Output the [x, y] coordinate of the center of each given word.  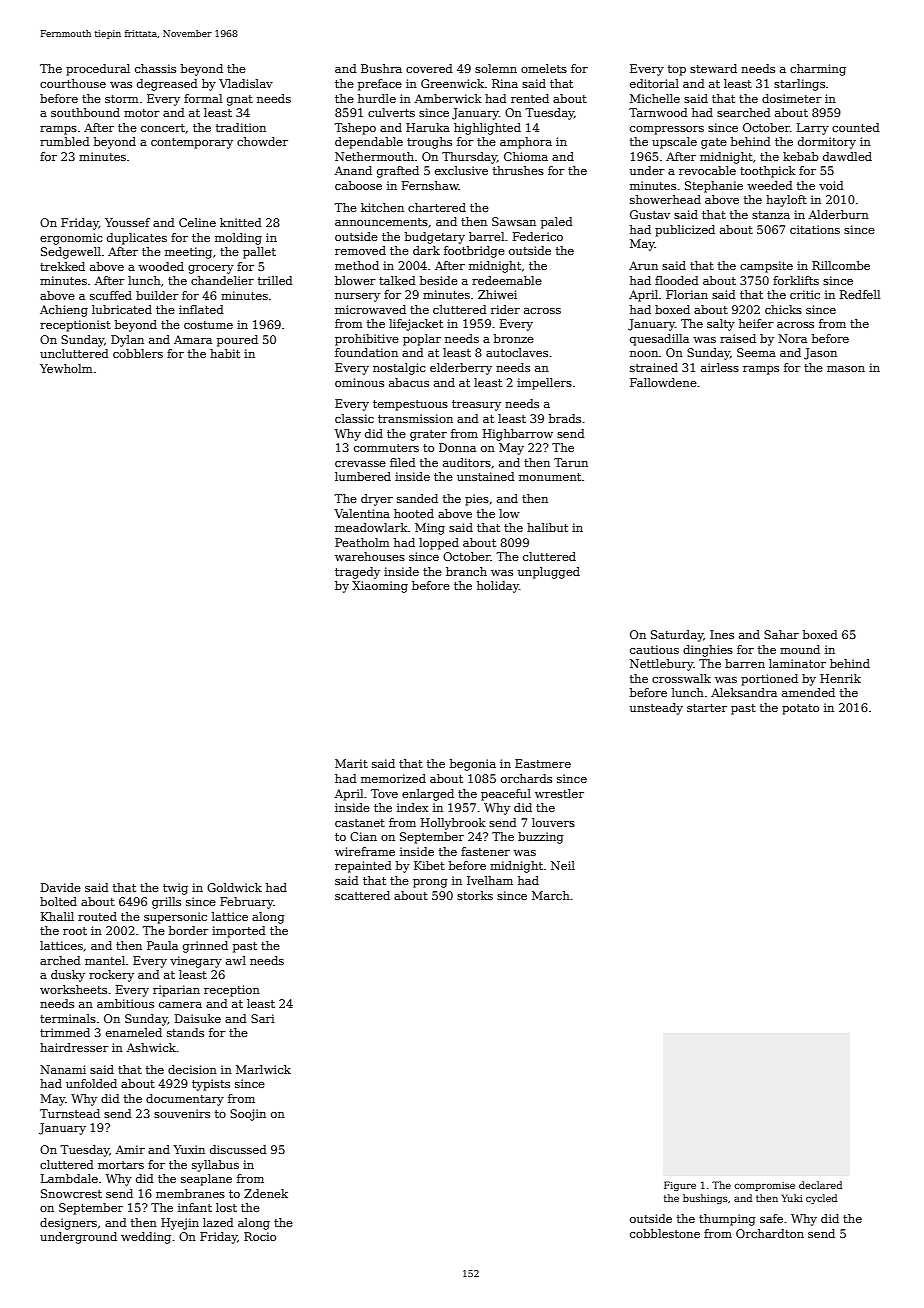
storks [475, 895]
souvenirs [182, 1113]
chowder [262, 141]
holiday [498, 587]
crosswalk [681, 678]
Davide [61, 887]
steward [713, 68]
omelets [544, 68]
